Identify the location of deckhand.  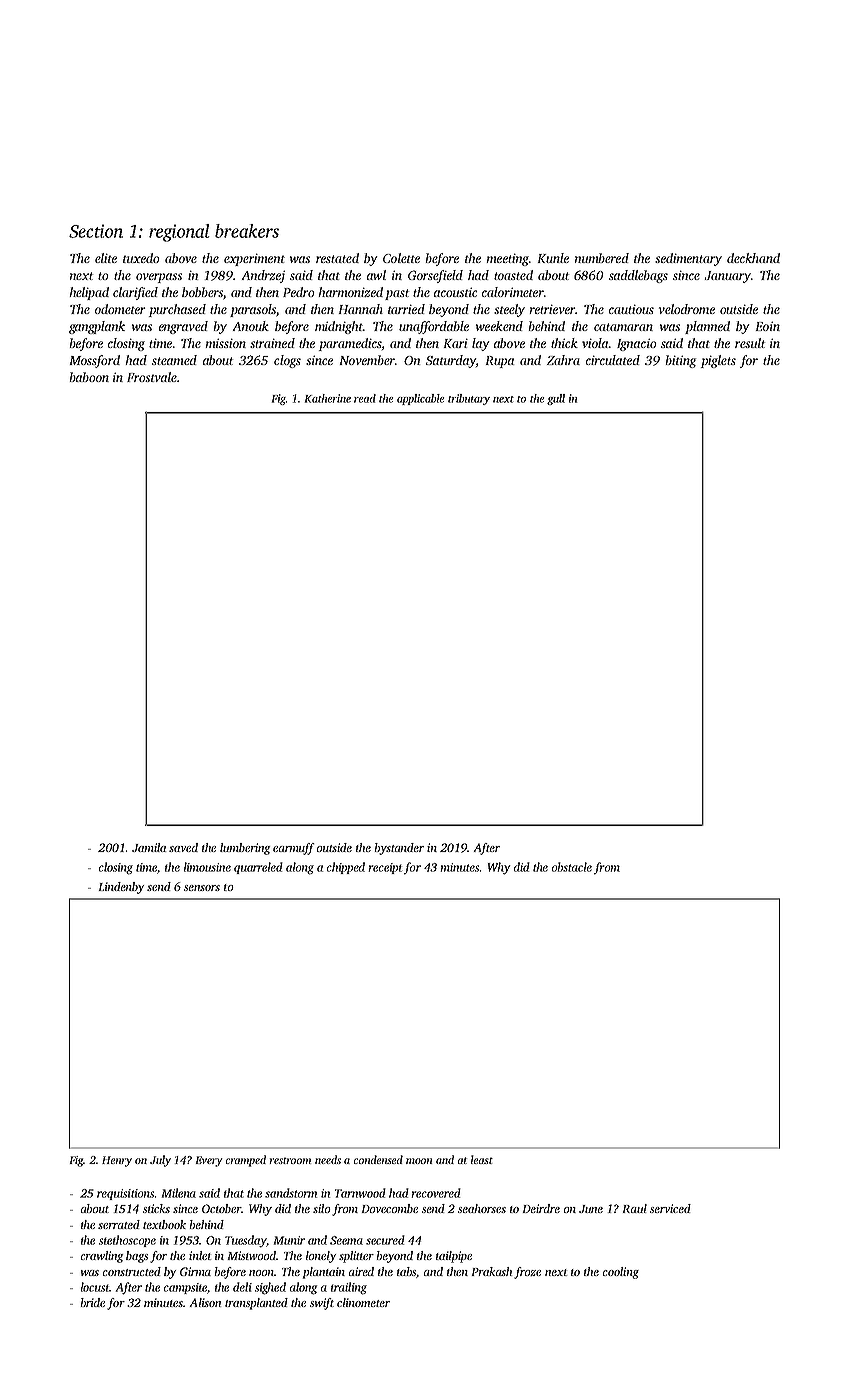
(753, 258).
